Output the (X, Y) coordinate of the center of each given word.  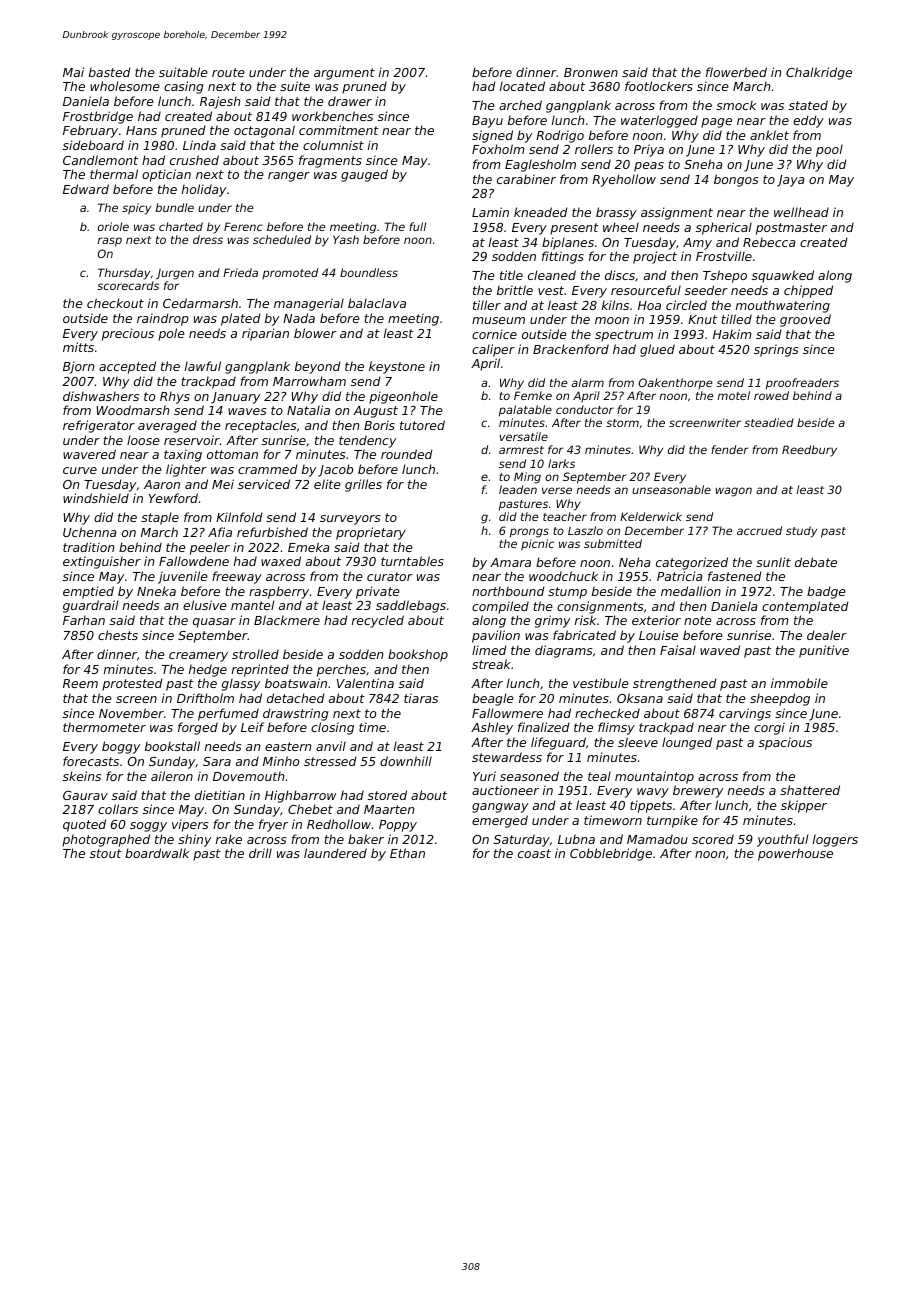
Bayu (487, 122)
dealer (827, 635)
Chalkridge (819, 73)
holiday (204, 190)
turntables (412, 561)
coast (534, 853)
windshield (96, 498)
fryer (273, 825)
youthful (782, 840)
